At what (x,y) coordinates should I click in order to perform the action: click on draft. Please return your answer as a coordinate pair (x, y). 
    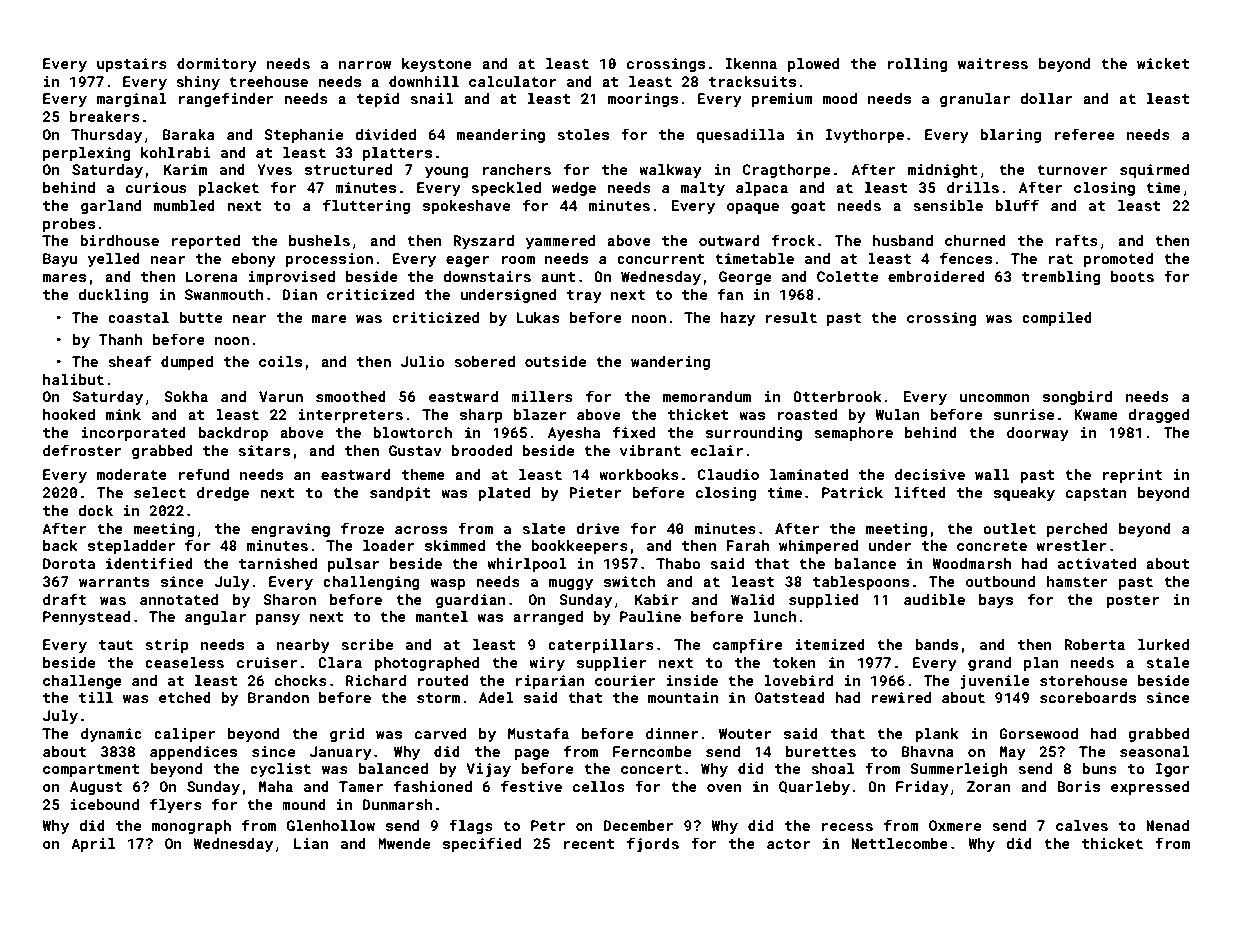
    Looking at the image, I should click on (64, 599).
